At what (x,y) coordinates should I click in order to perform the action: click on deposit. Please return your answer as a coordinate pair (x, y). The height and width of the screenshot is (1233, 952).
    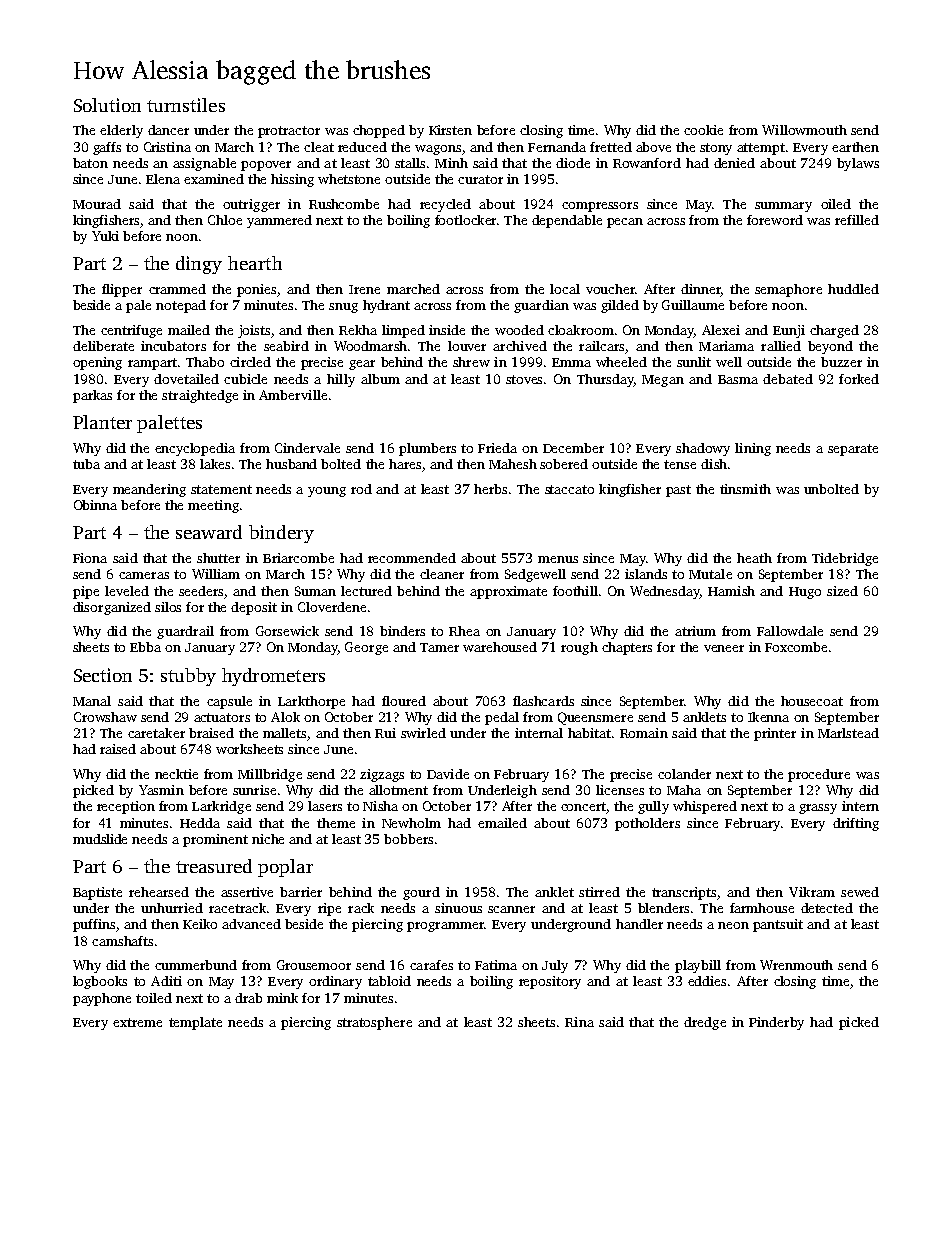
    Looking at the image, I should click on (254, 608).
